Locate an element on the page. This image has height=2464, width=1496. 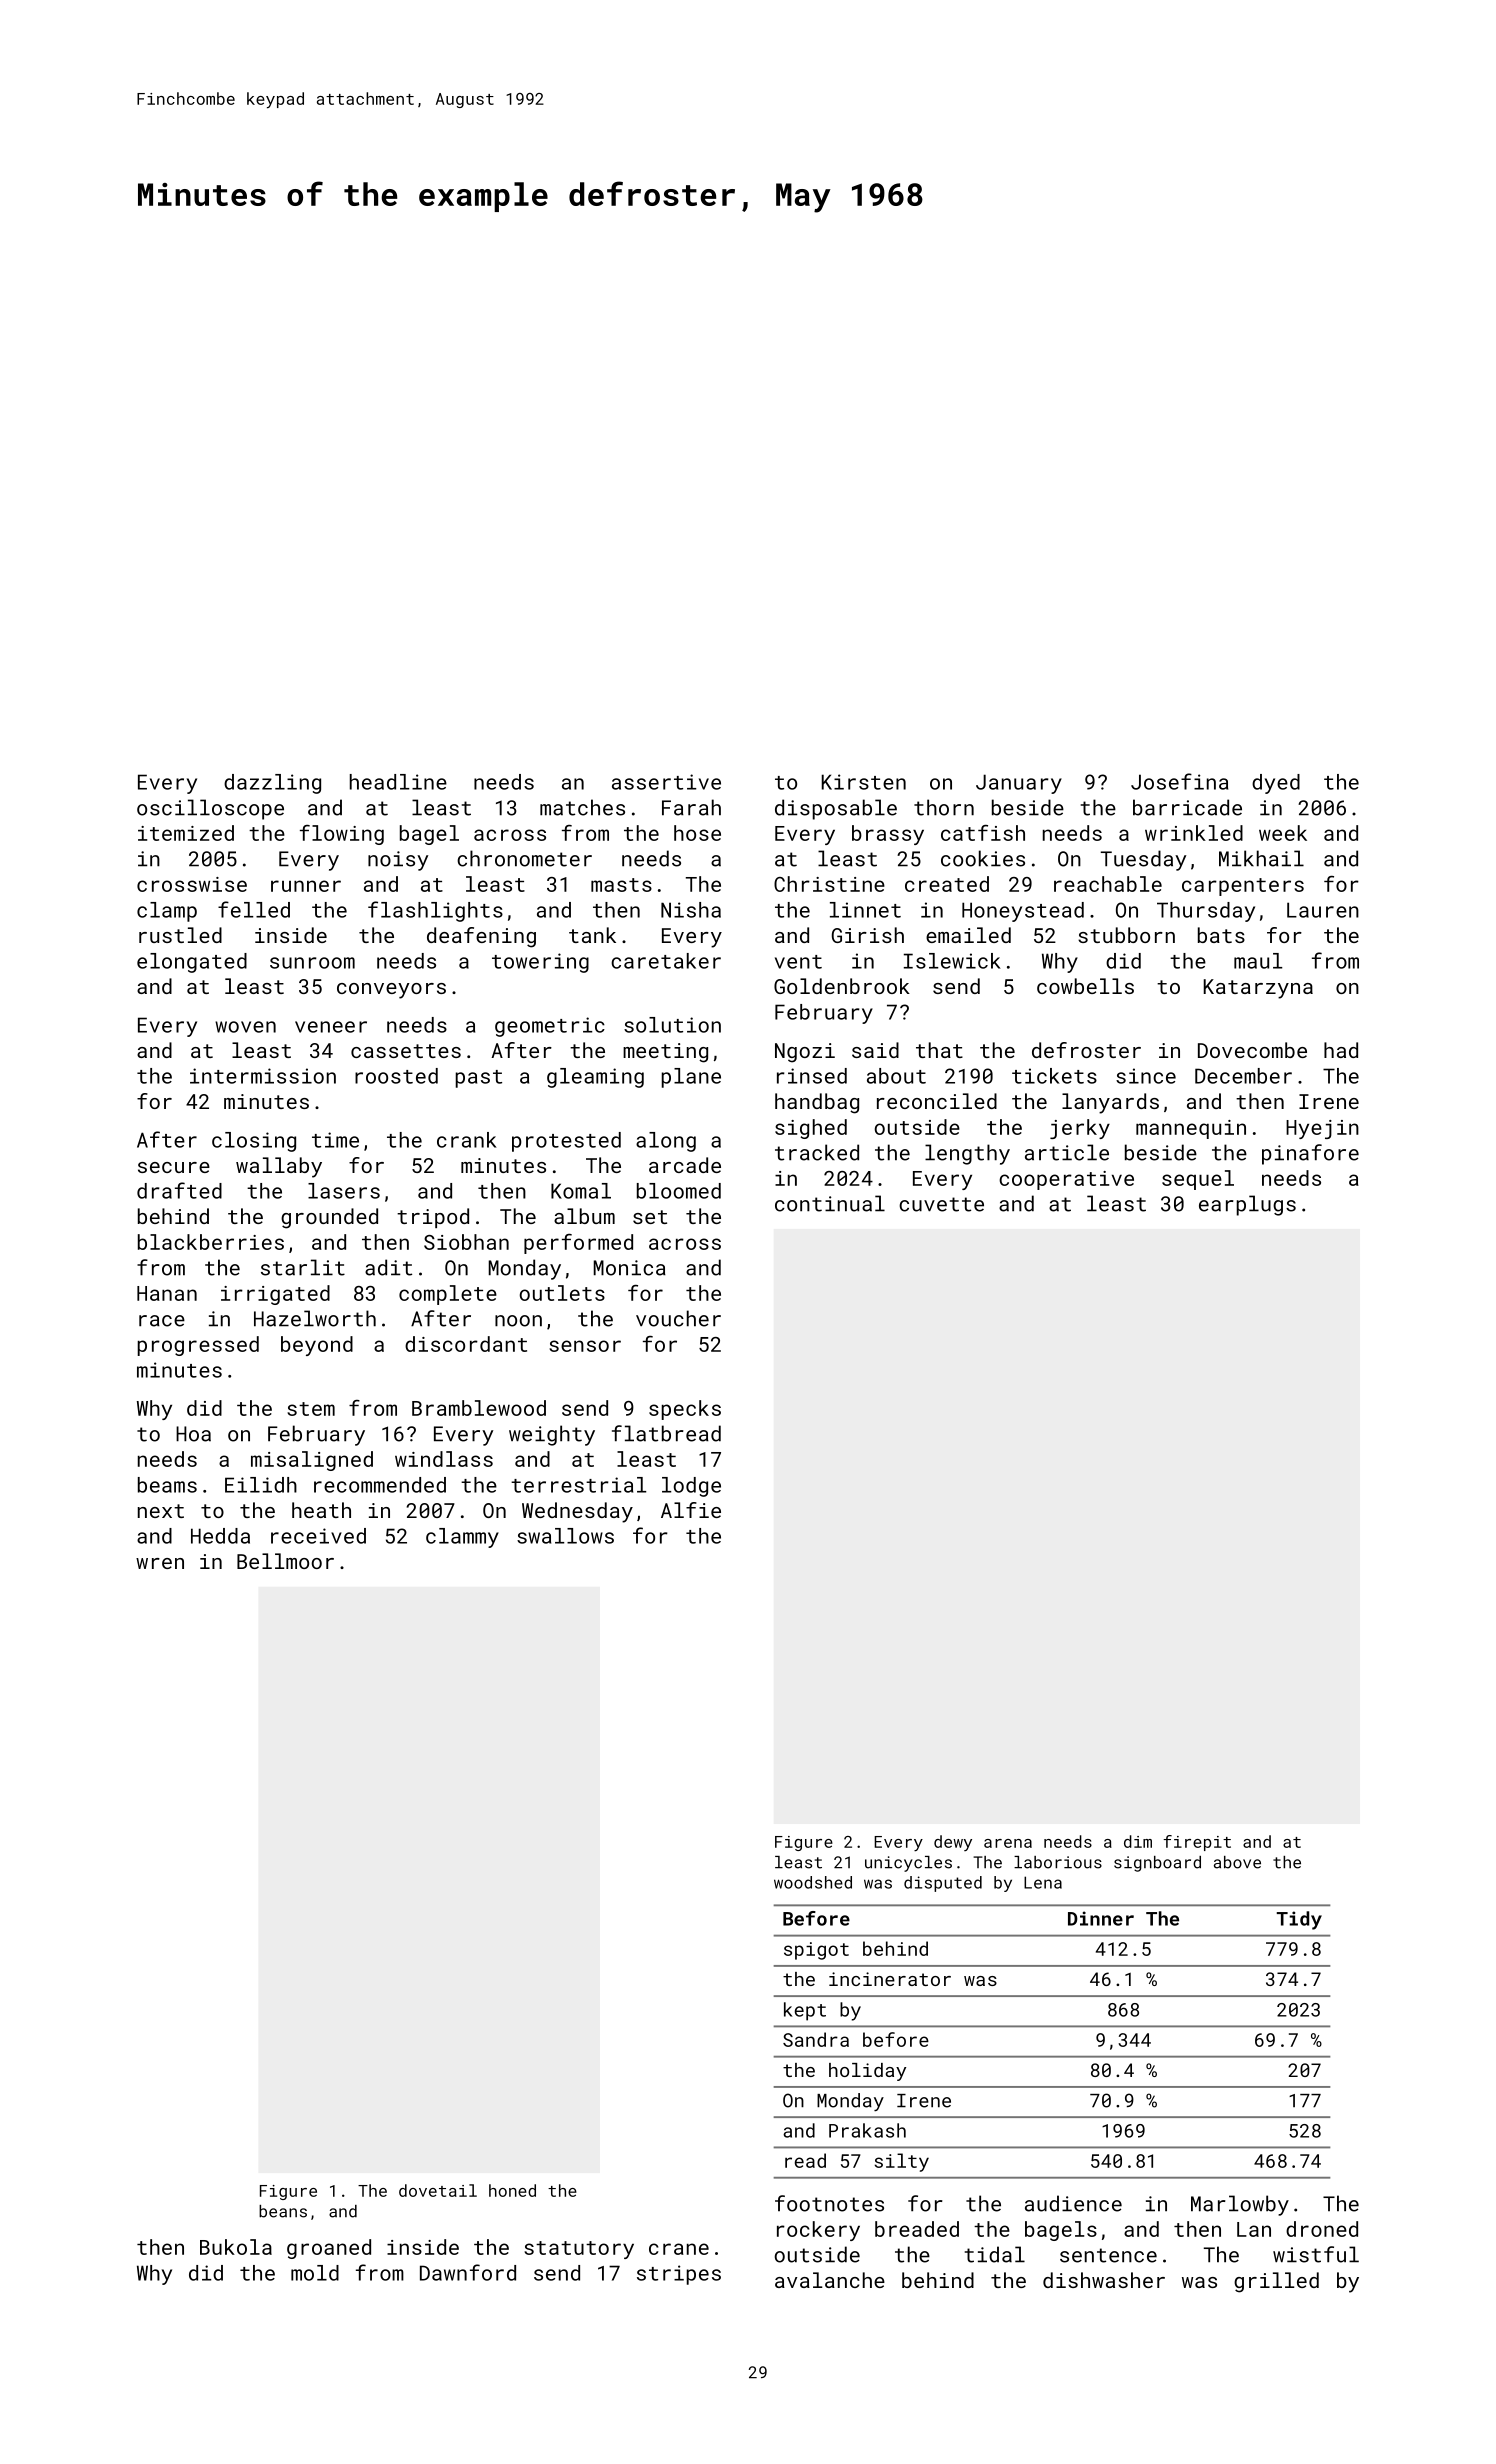
Dawnford is located at coordinates (468, 2272).
